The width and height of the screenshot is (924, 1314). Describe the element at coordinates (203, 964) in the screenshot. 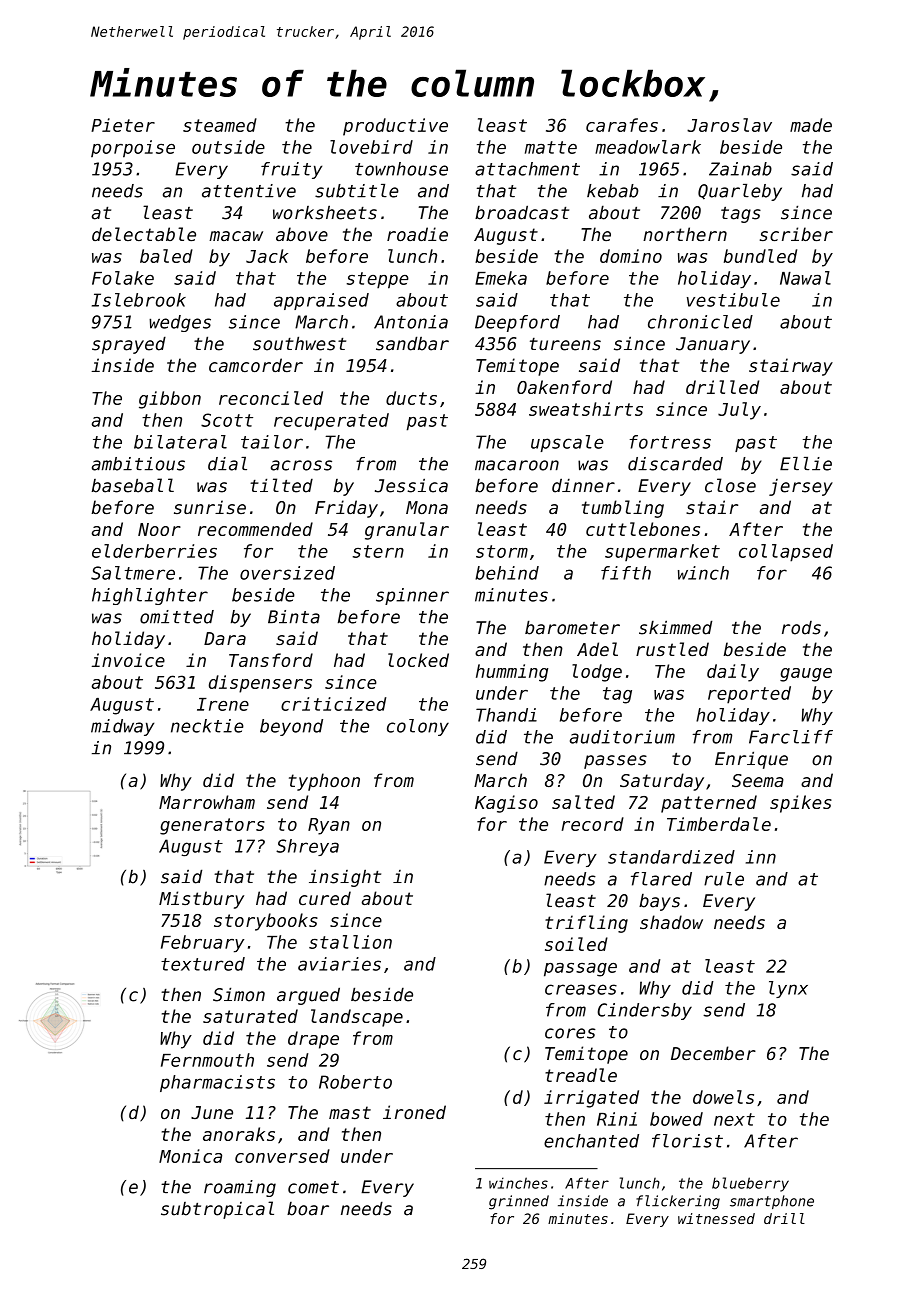

I see `textured` at that location.
